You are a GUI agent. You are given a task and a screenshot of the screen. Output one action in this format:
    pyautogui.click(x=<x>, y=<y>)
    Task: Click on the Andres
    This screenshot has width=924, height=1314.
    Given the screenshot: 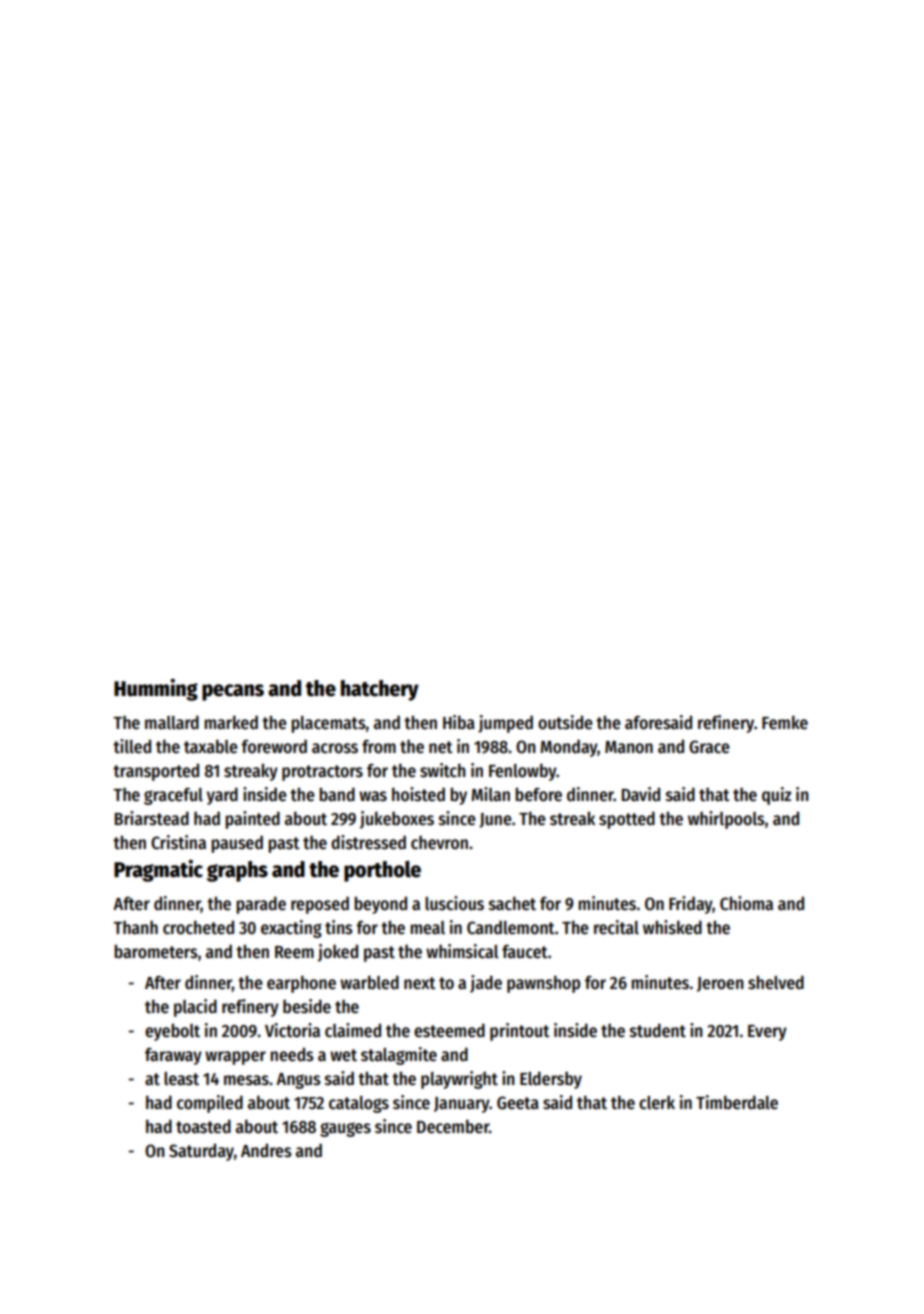 What is the action you would take?
    pyautogui.click(x=266, y=1150)
